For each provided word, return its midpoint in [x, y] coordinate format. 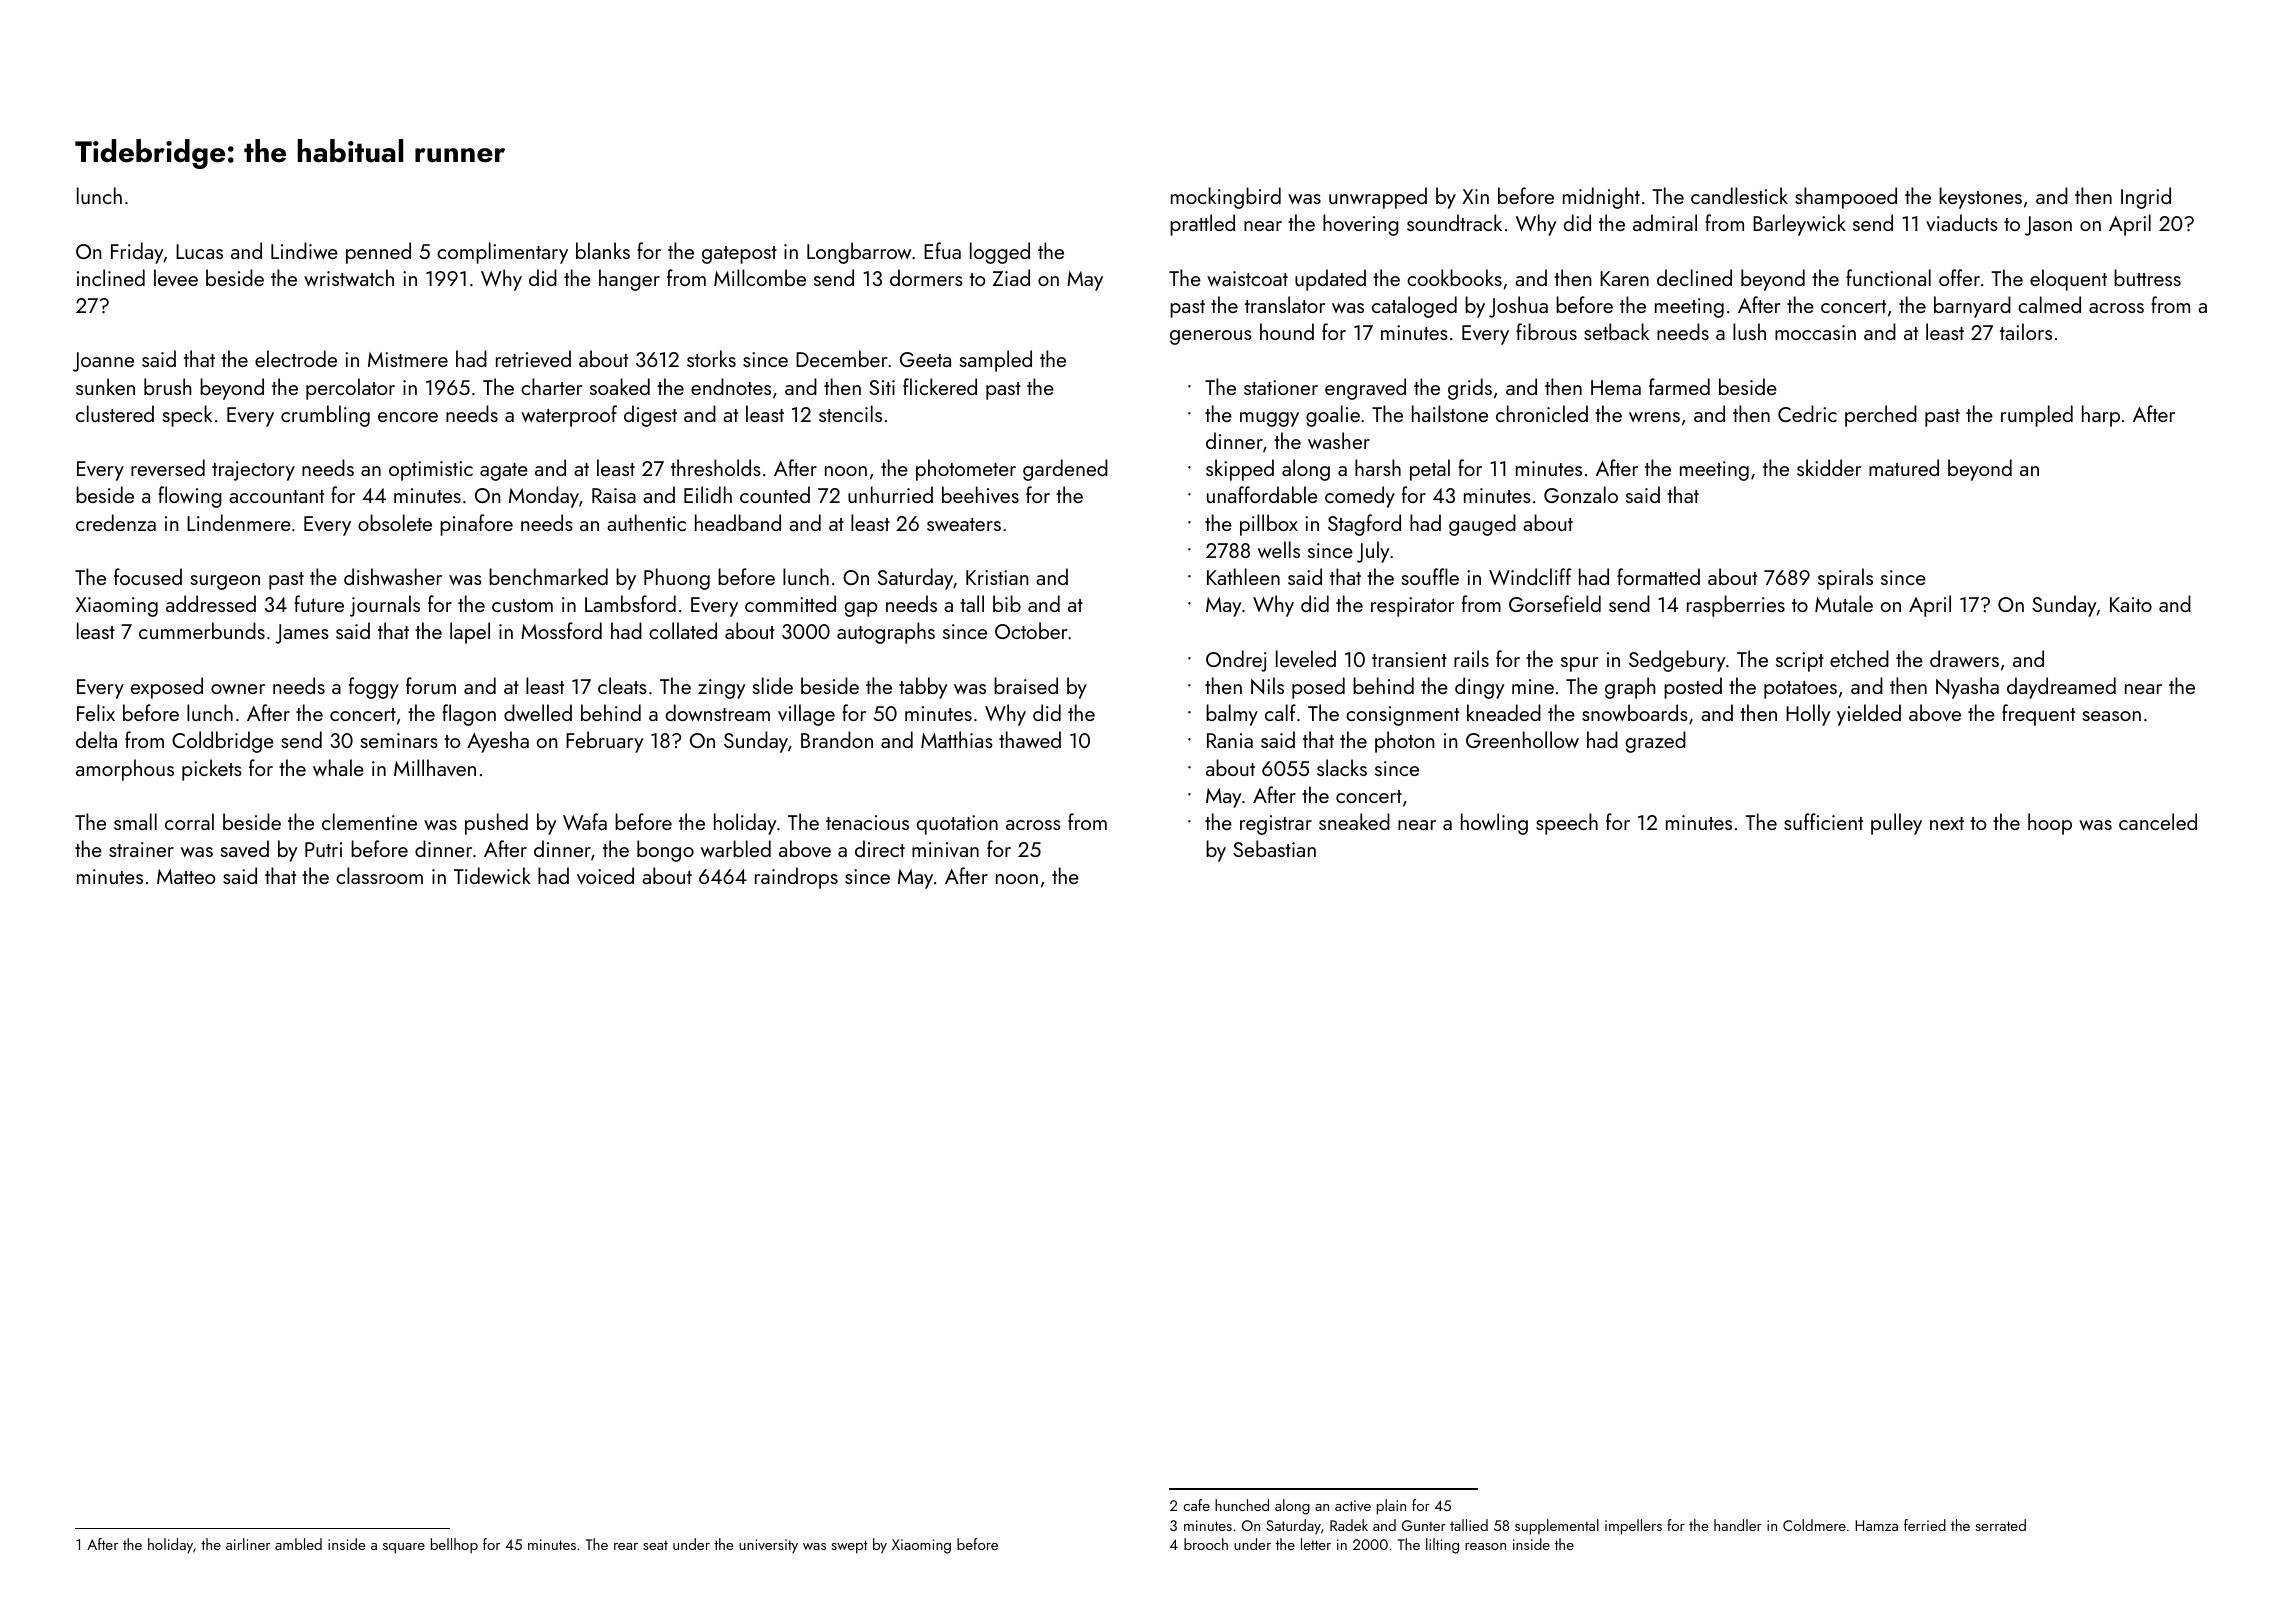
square [404, 1548]
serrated [2000, 1525]
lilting [1442, 1546]
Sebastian [1274, 848]
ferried [1925, 1525]
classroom [379, 875]
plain [1391, 1507]
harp [2101, 416]
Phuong [677, 579]
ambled [298, 1544]
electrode [296, 358]
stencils [850, 413]
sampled [996, 361]
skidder [1829, 467]
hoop [2050, 824]
